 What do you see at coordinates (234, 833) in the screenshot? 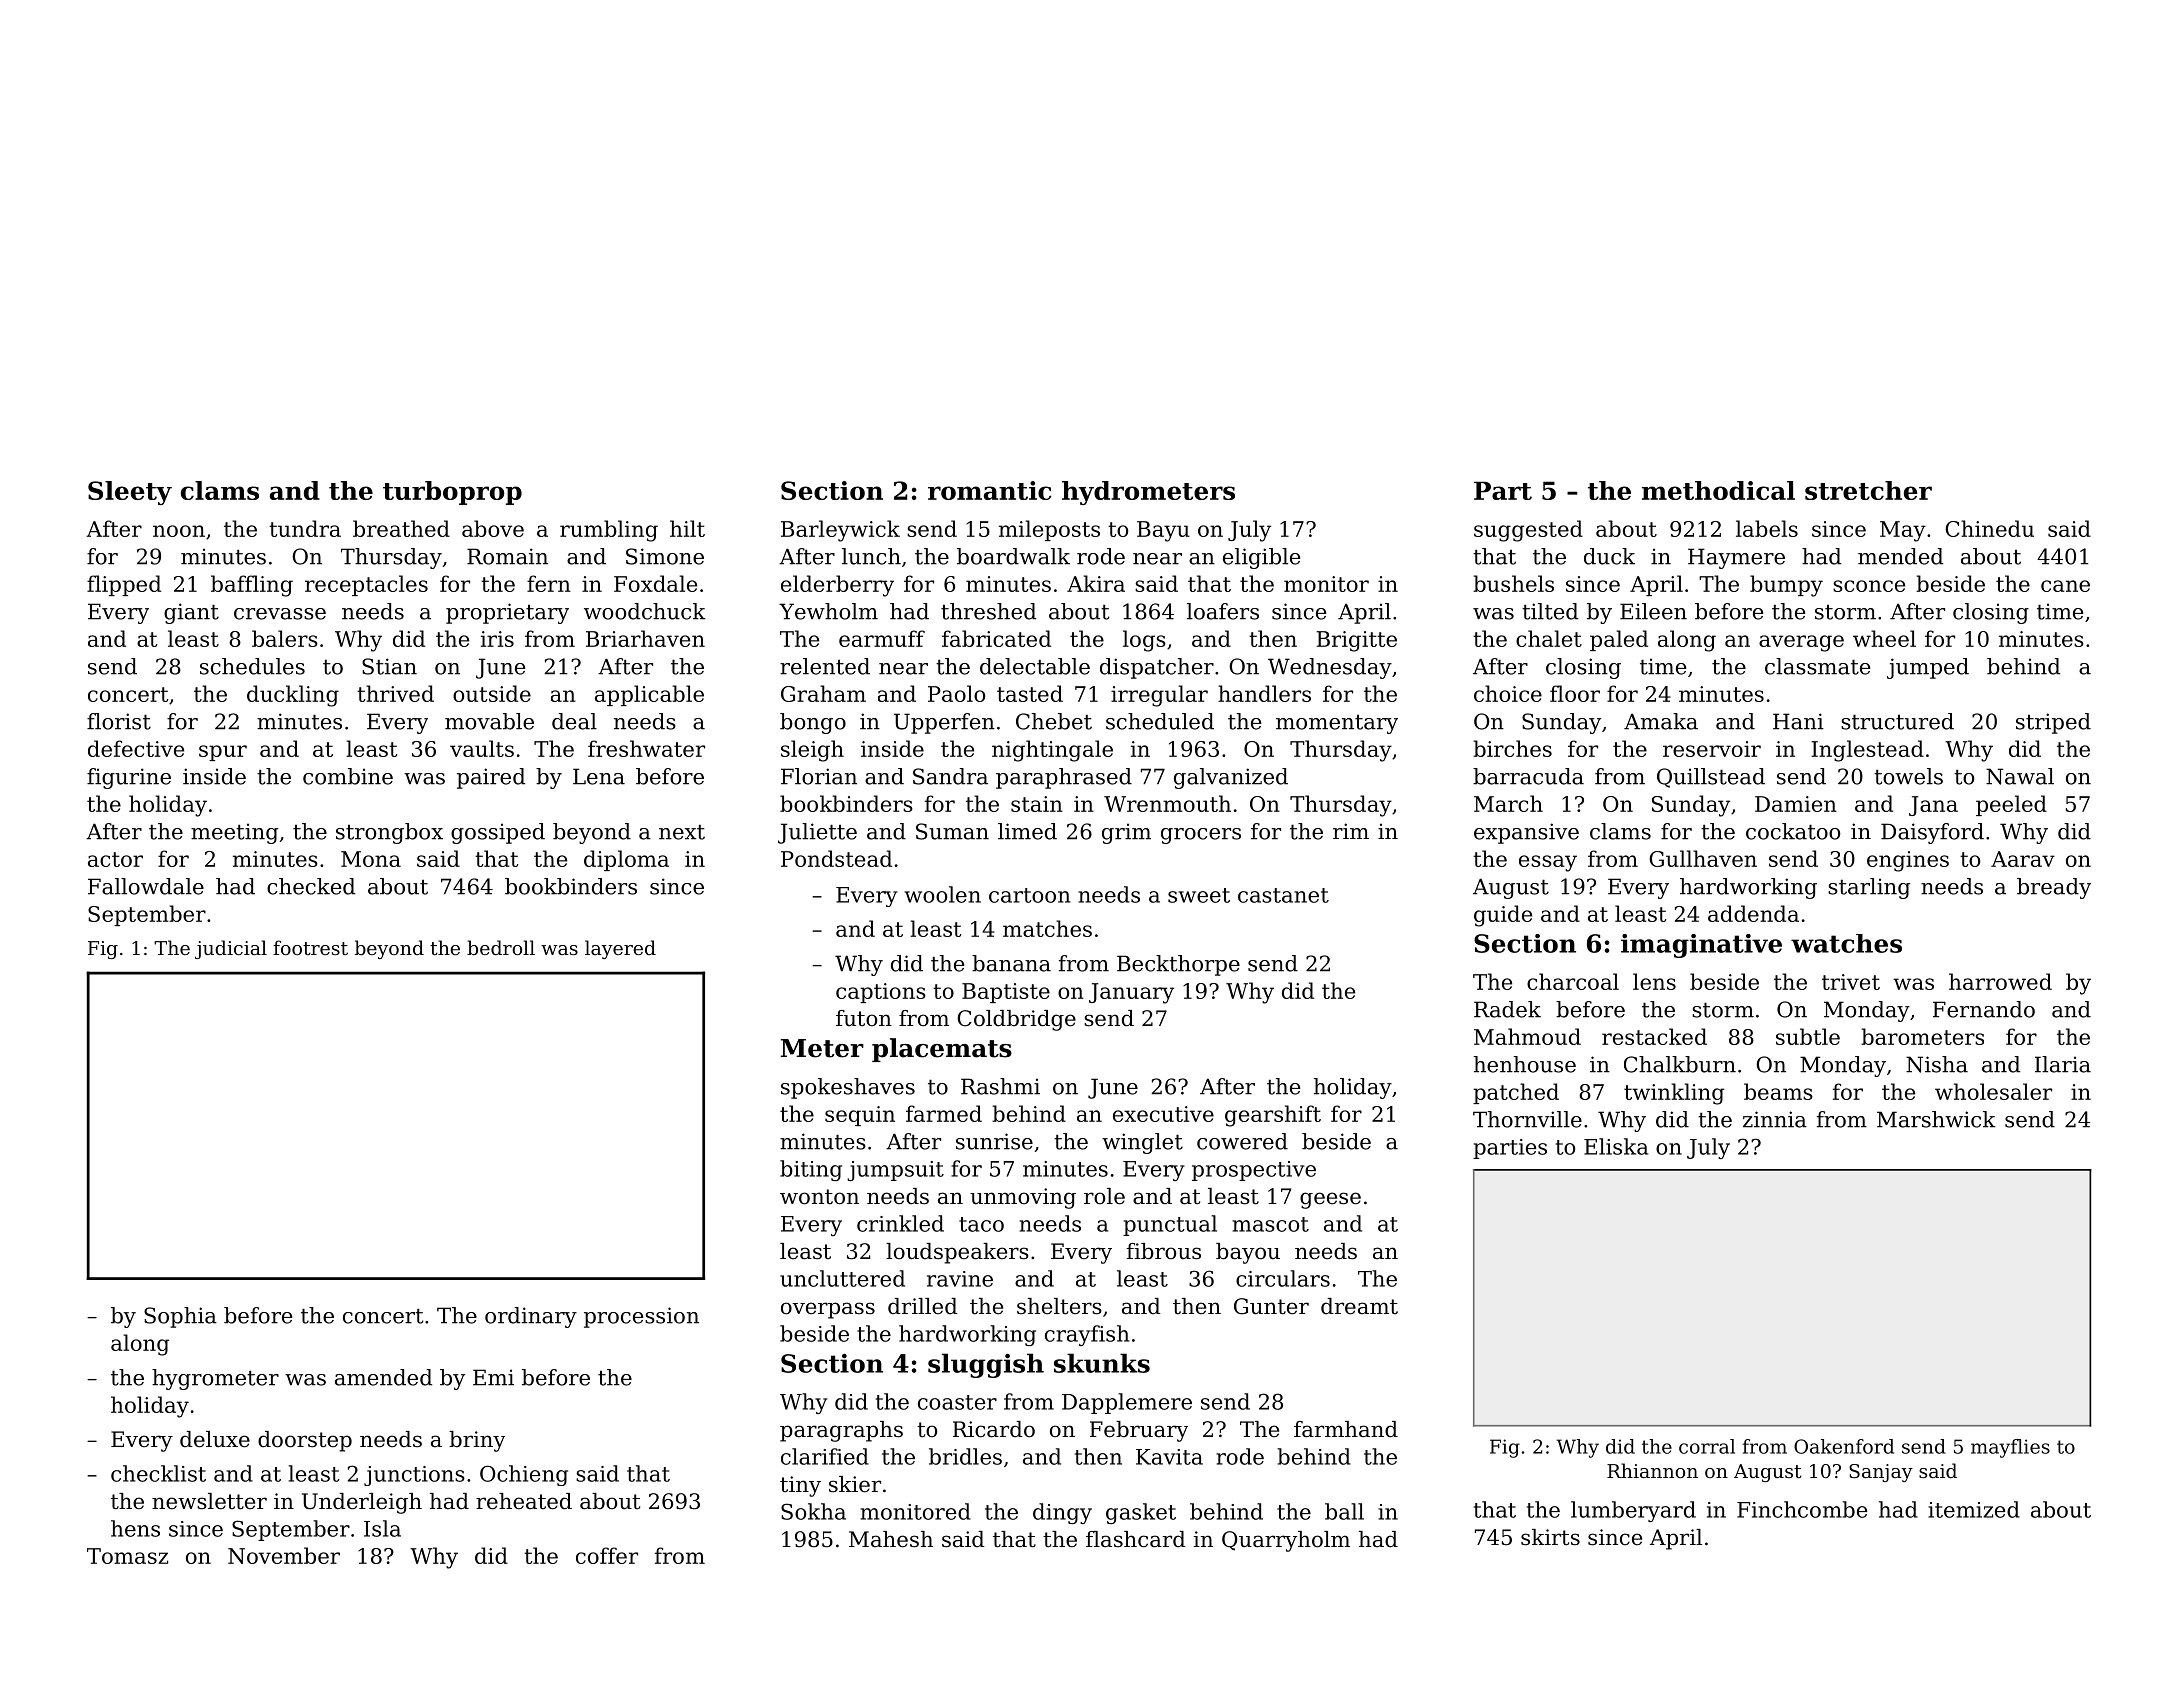
I see `meeting` at bounding box center [234, 833].
